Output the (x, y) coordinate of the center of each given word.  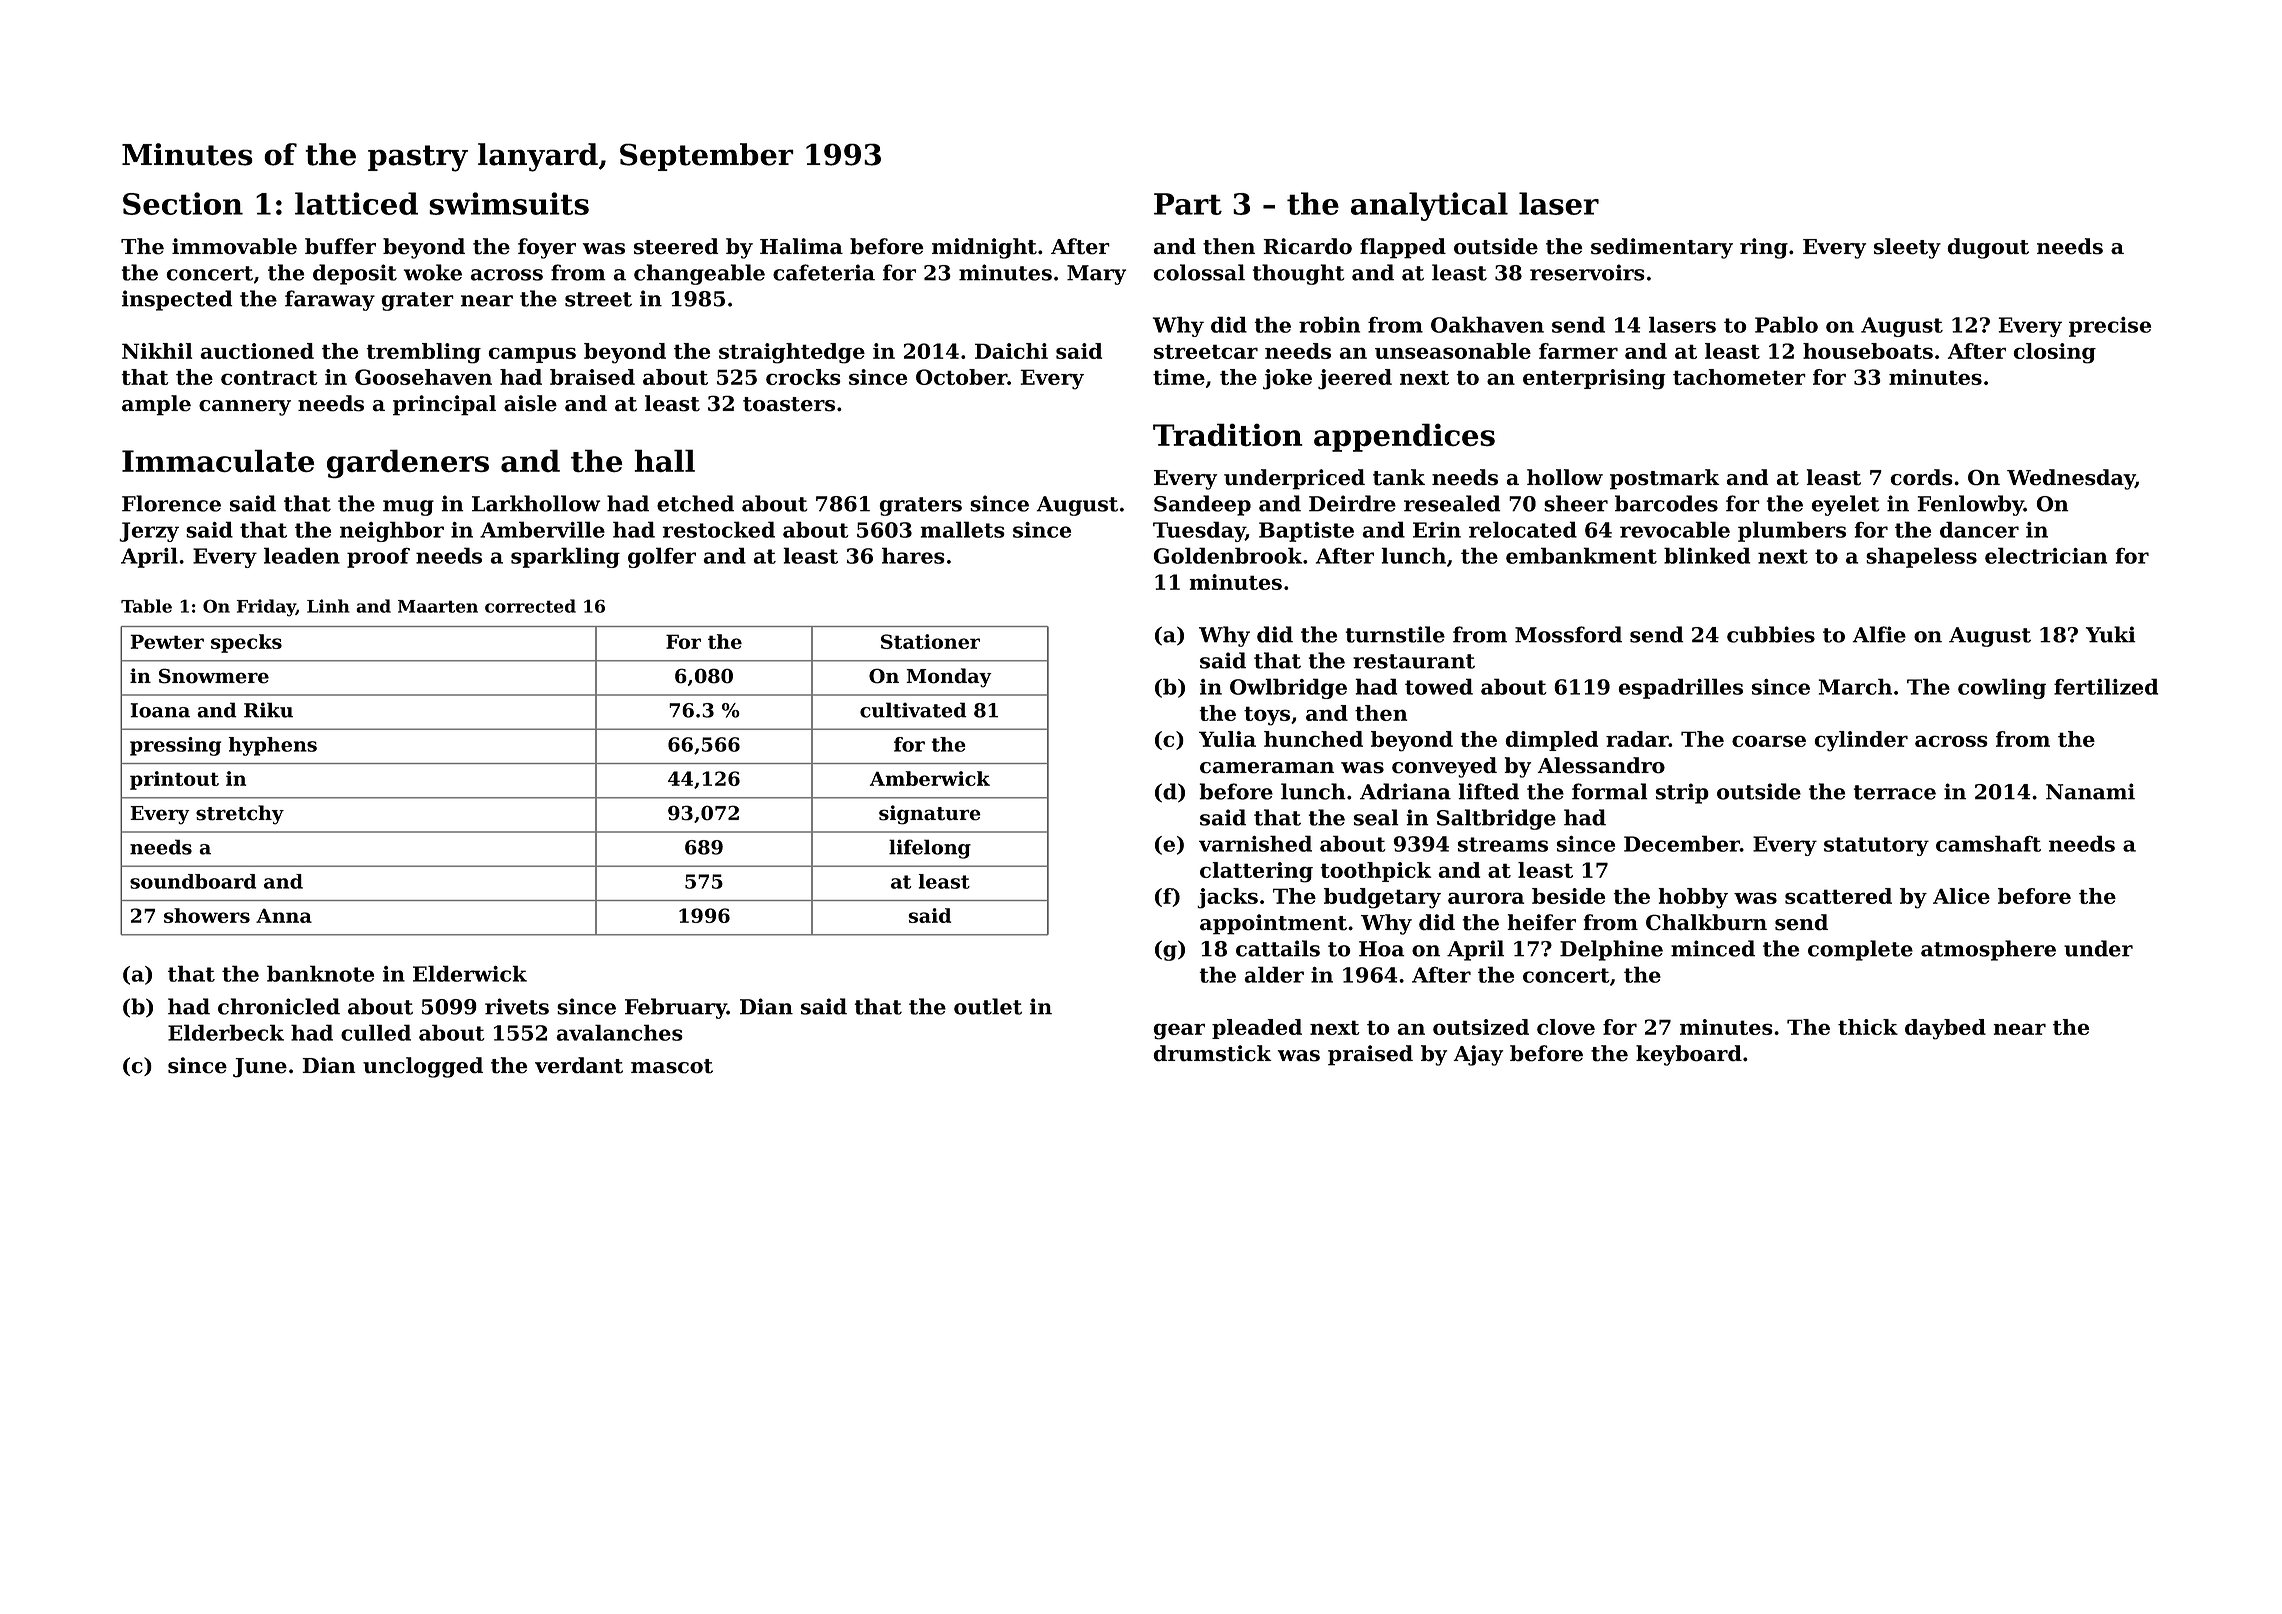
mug (408, 508)
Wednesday (2071, 479)
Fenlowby (1970, 505)
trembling (423, 353)
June (260, 1068)
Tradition (1228, 435)
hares (913, 555)
